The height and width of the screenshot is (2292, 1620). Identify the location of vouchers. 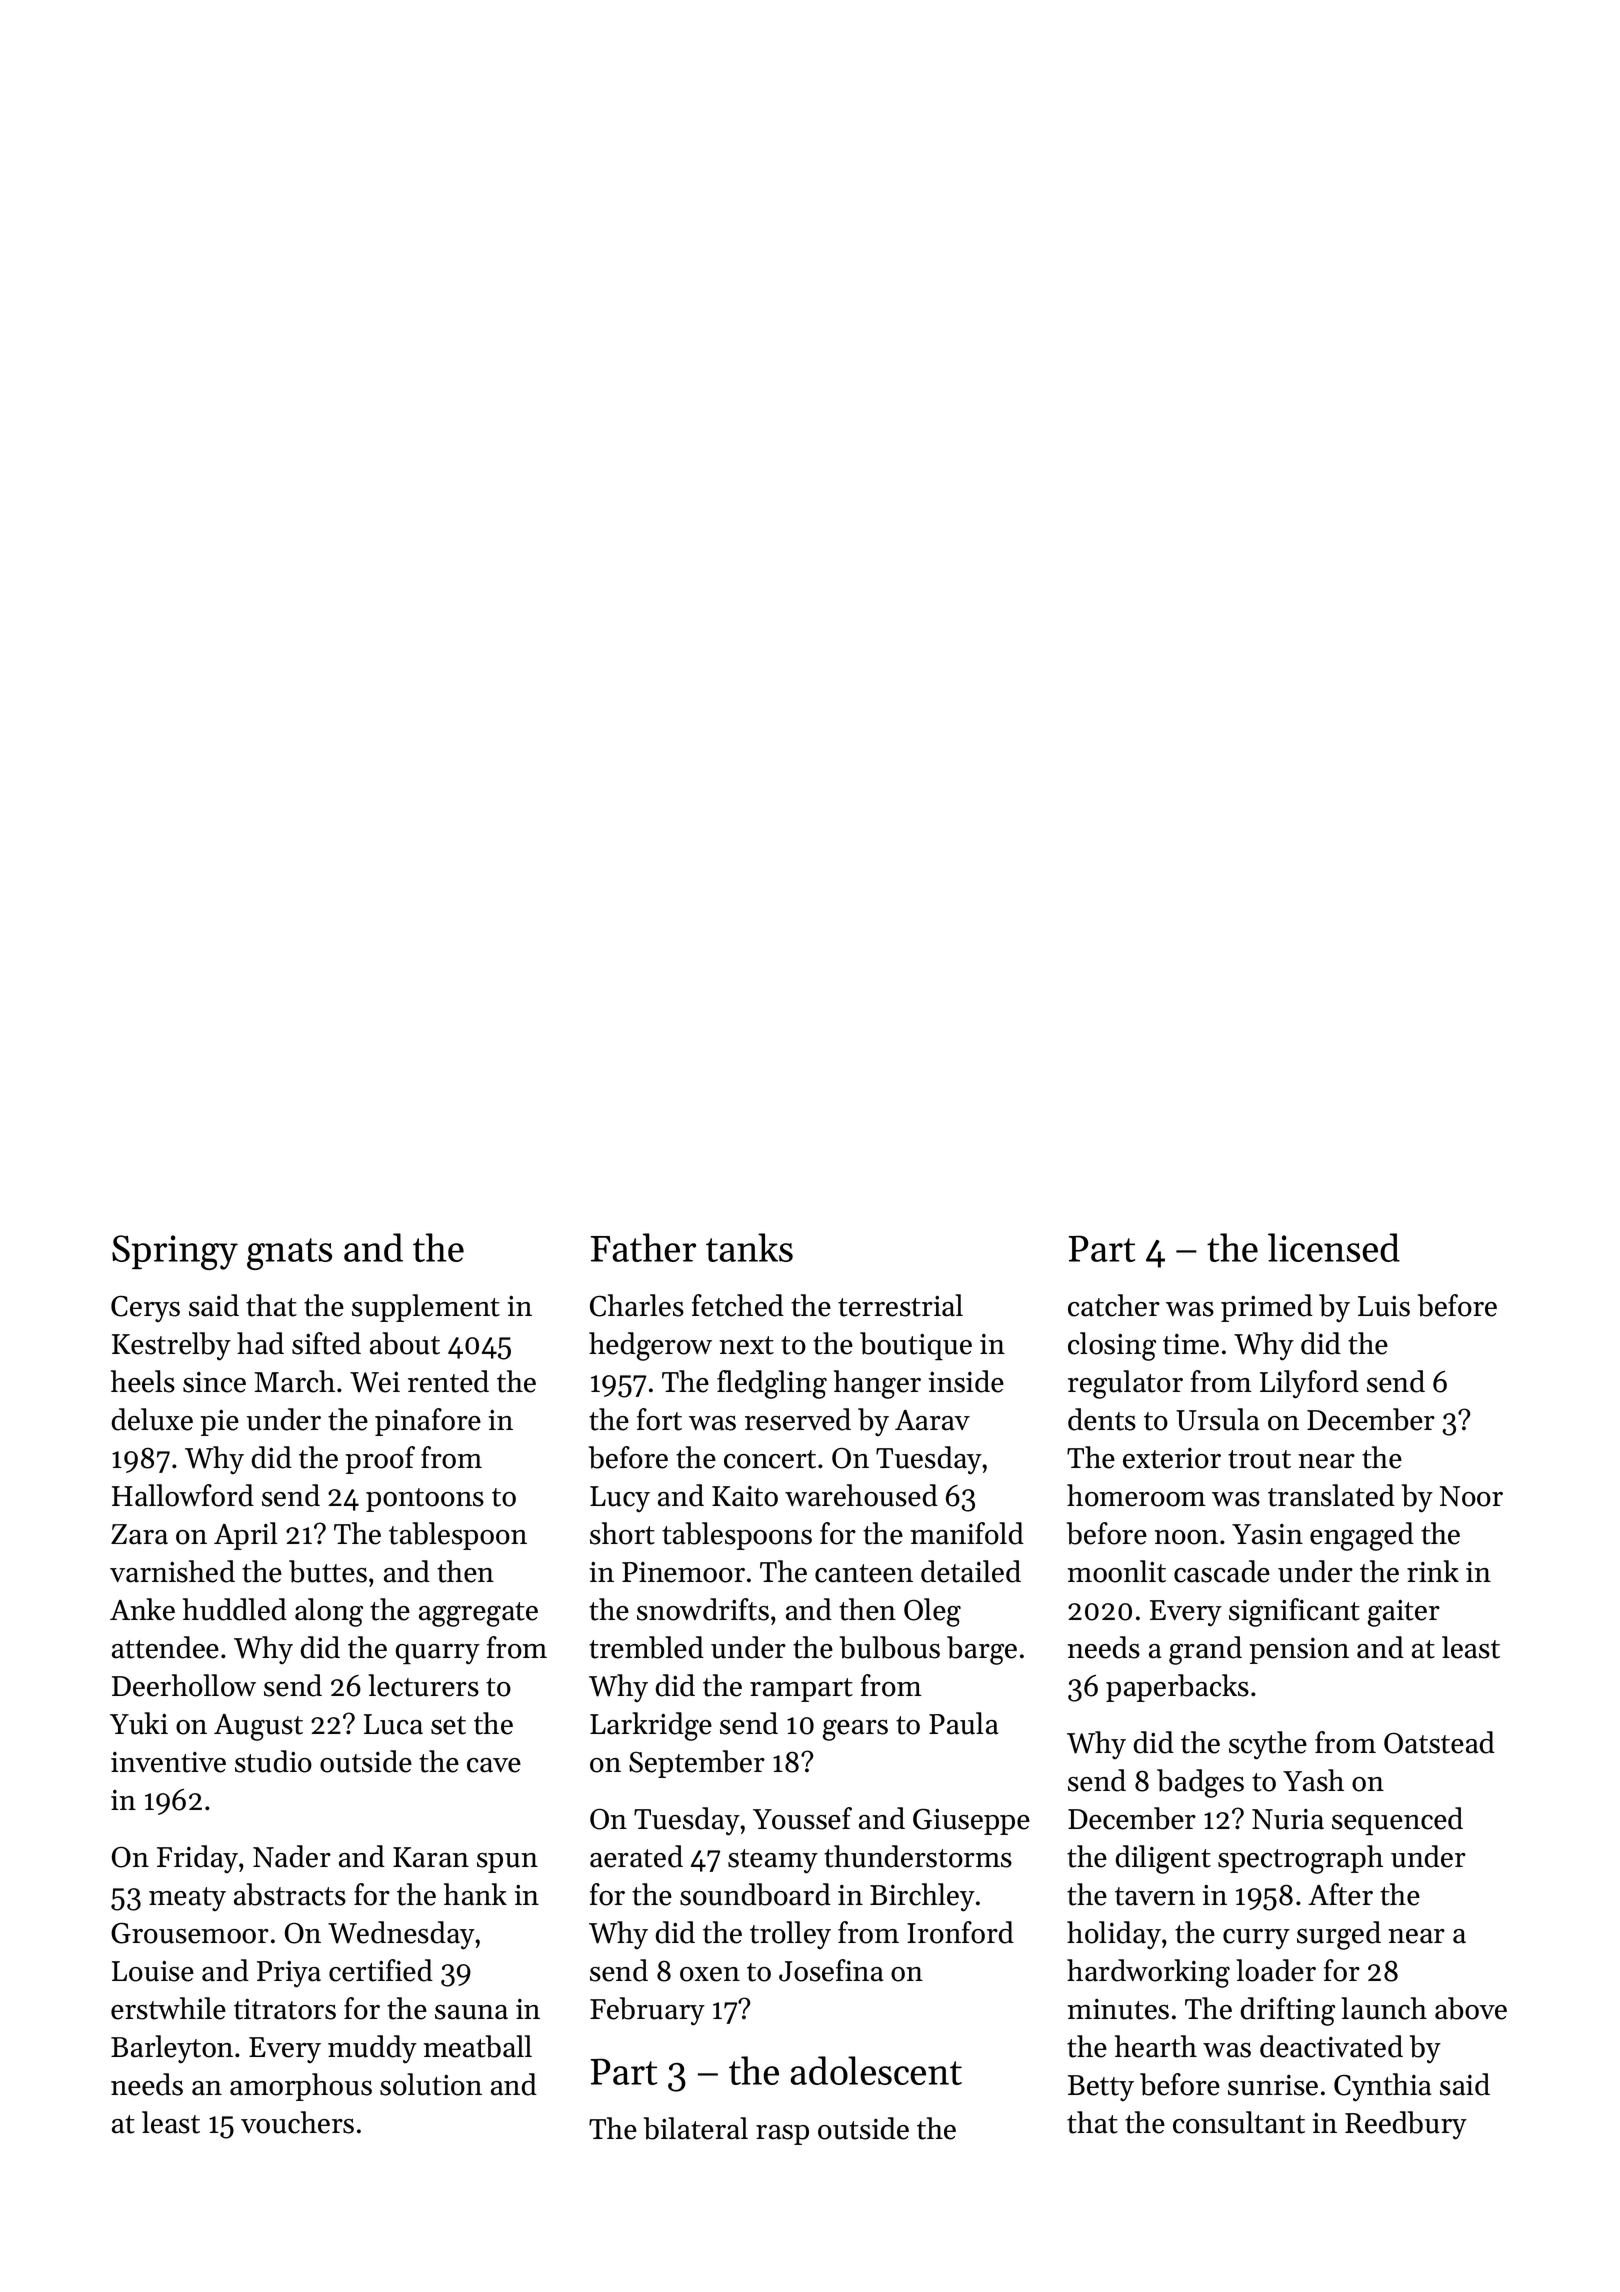
(297, 2122).
